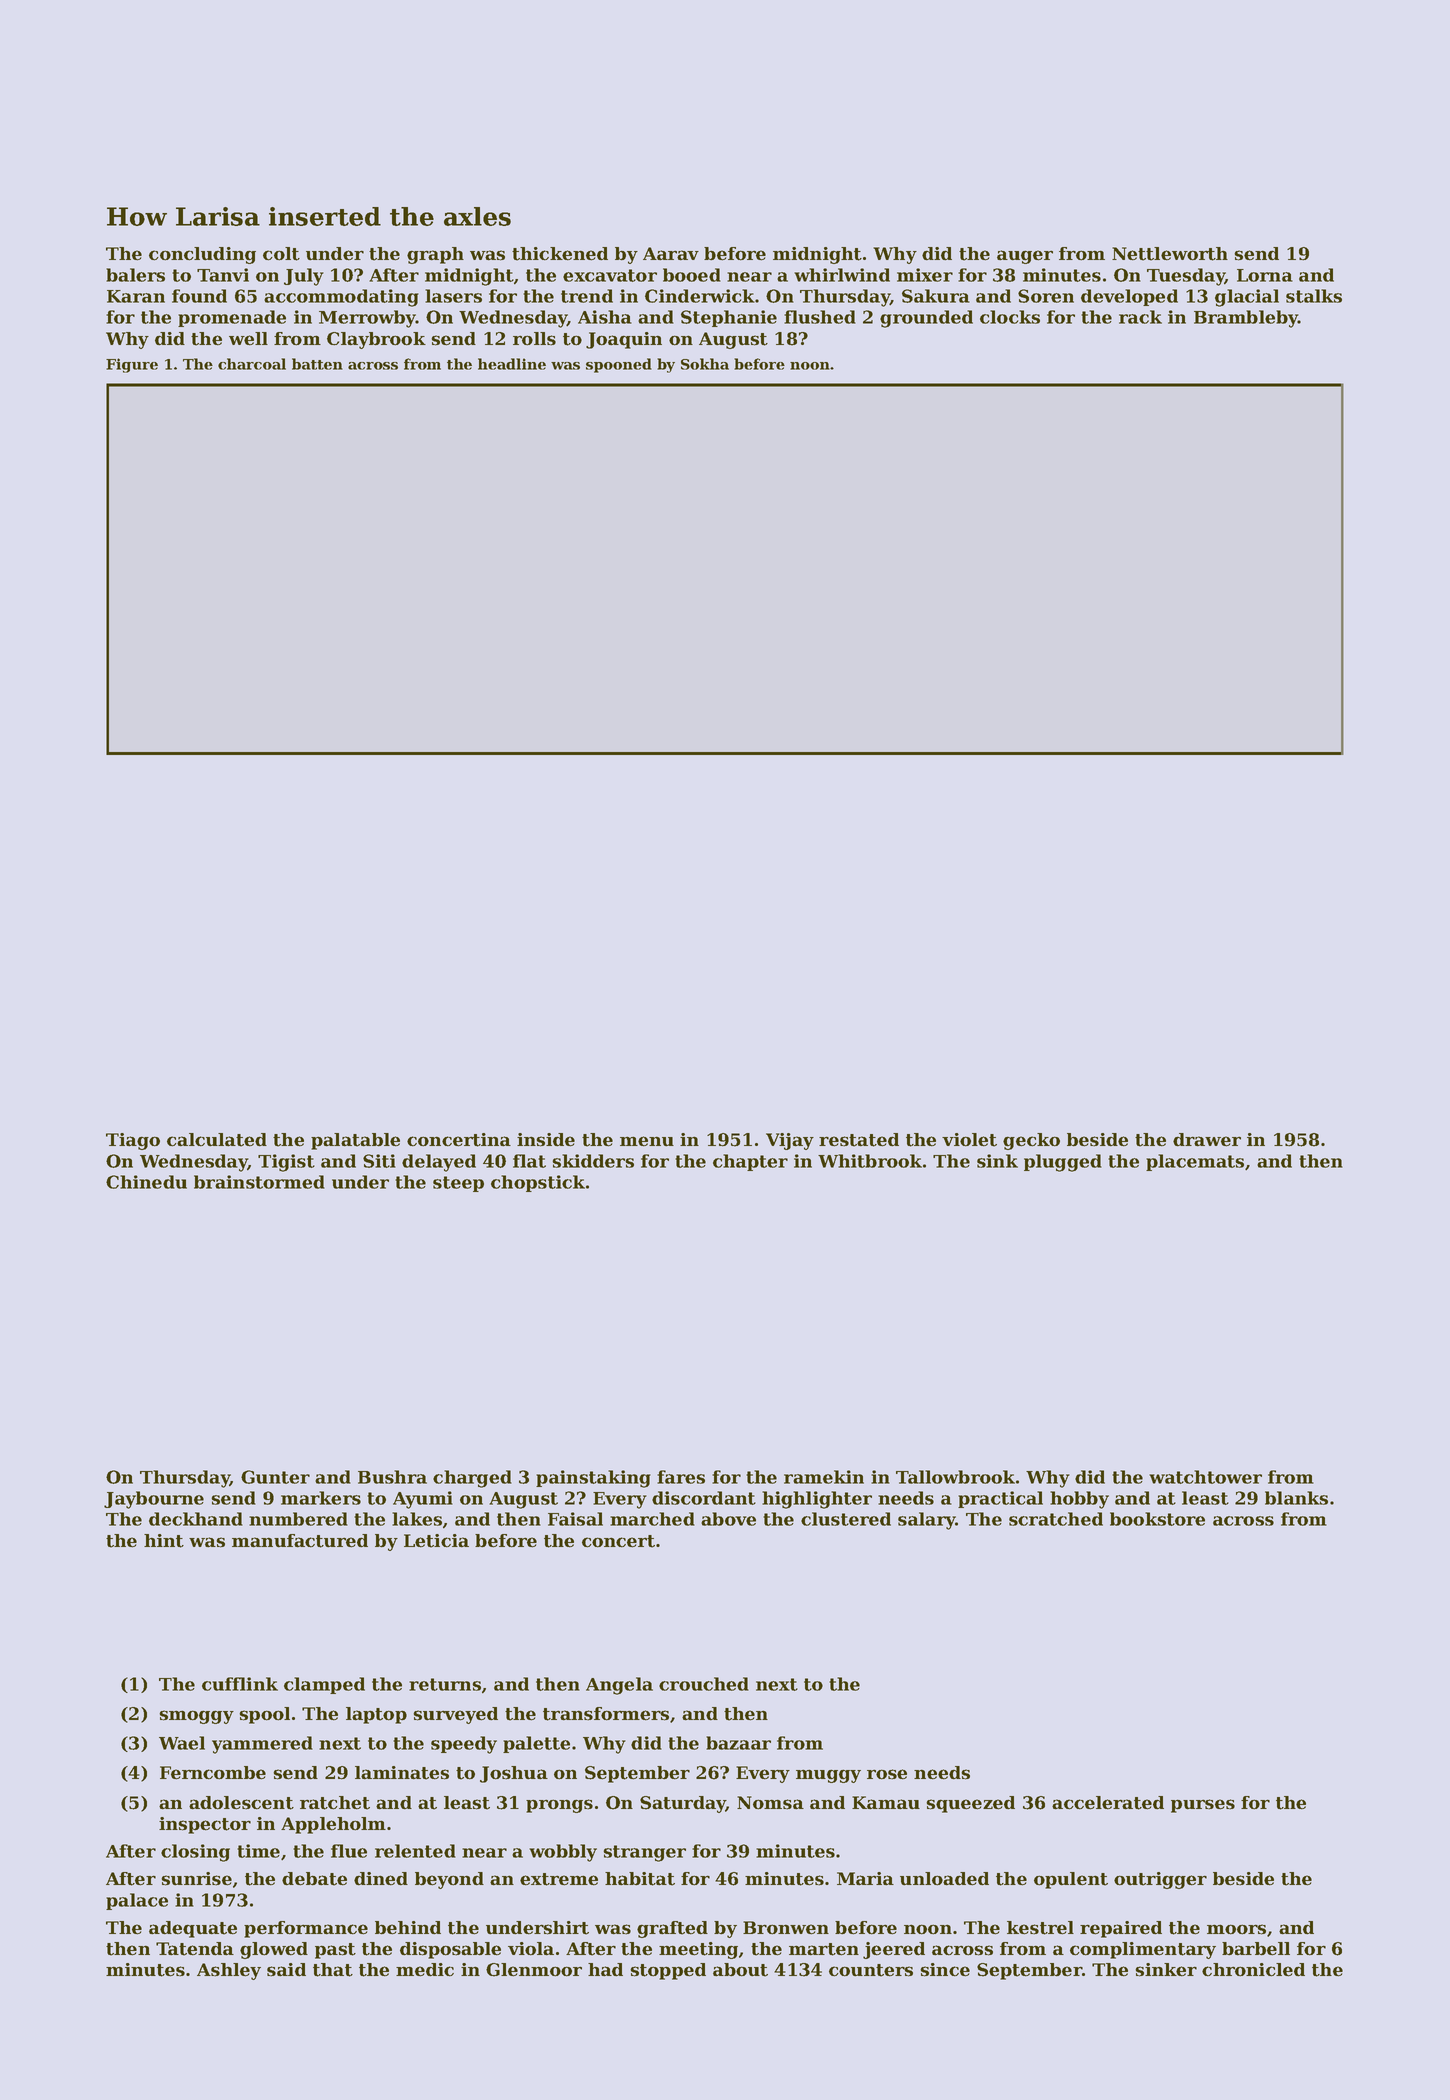  I want to click on menu, so click(647, 1141).
